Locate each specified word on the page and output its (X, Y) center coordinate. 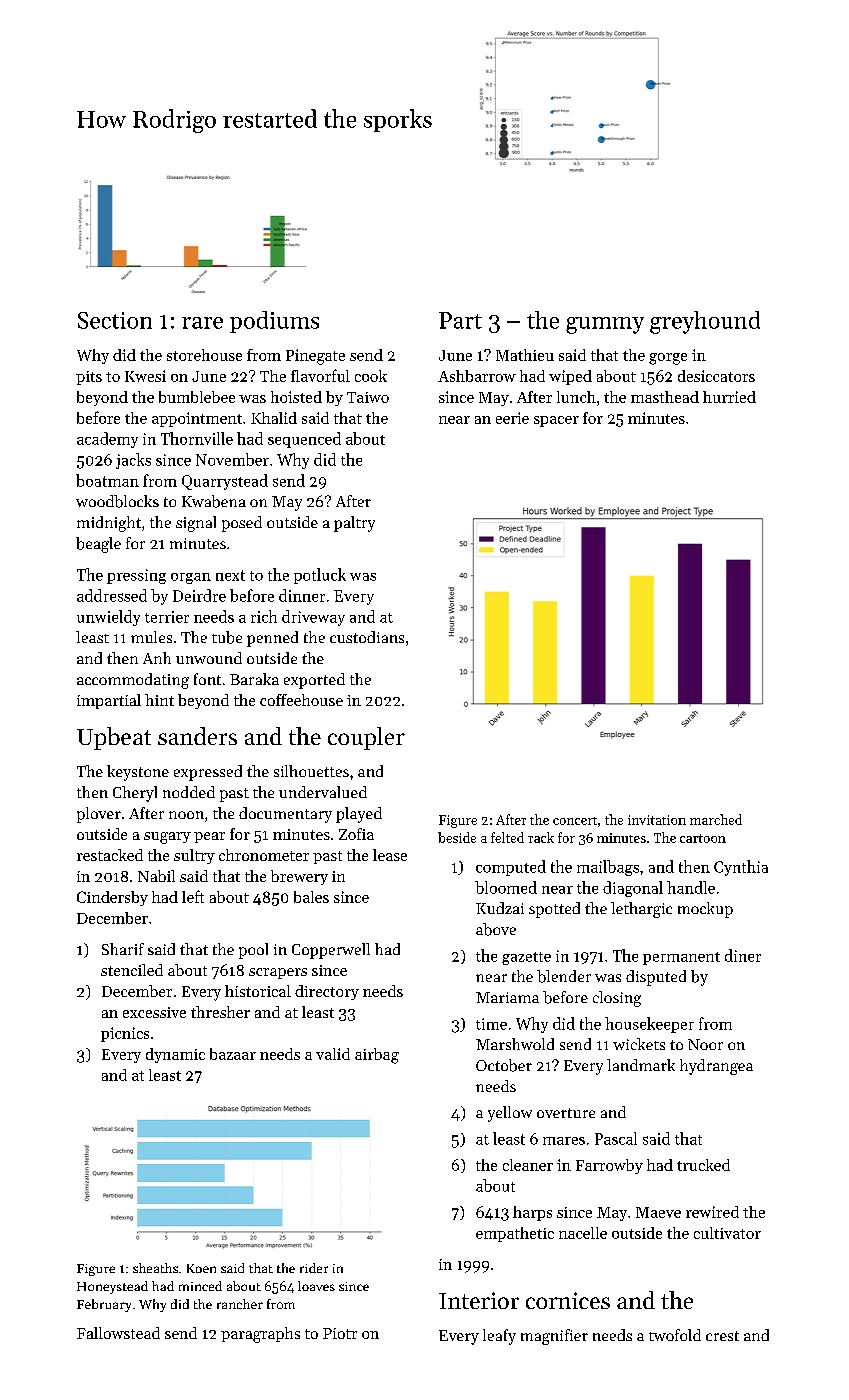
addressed (112, 595)
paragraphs (260, 1335)
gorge (668, 359)
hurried (729, 397)
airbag (377, 1056)
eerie (512, 418)
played (359, 815)
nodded (189, 792)
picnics (125, 1034)
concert (575, 821)
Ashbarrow (477, 376)
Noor (705, 1044)
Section (115, 320)
